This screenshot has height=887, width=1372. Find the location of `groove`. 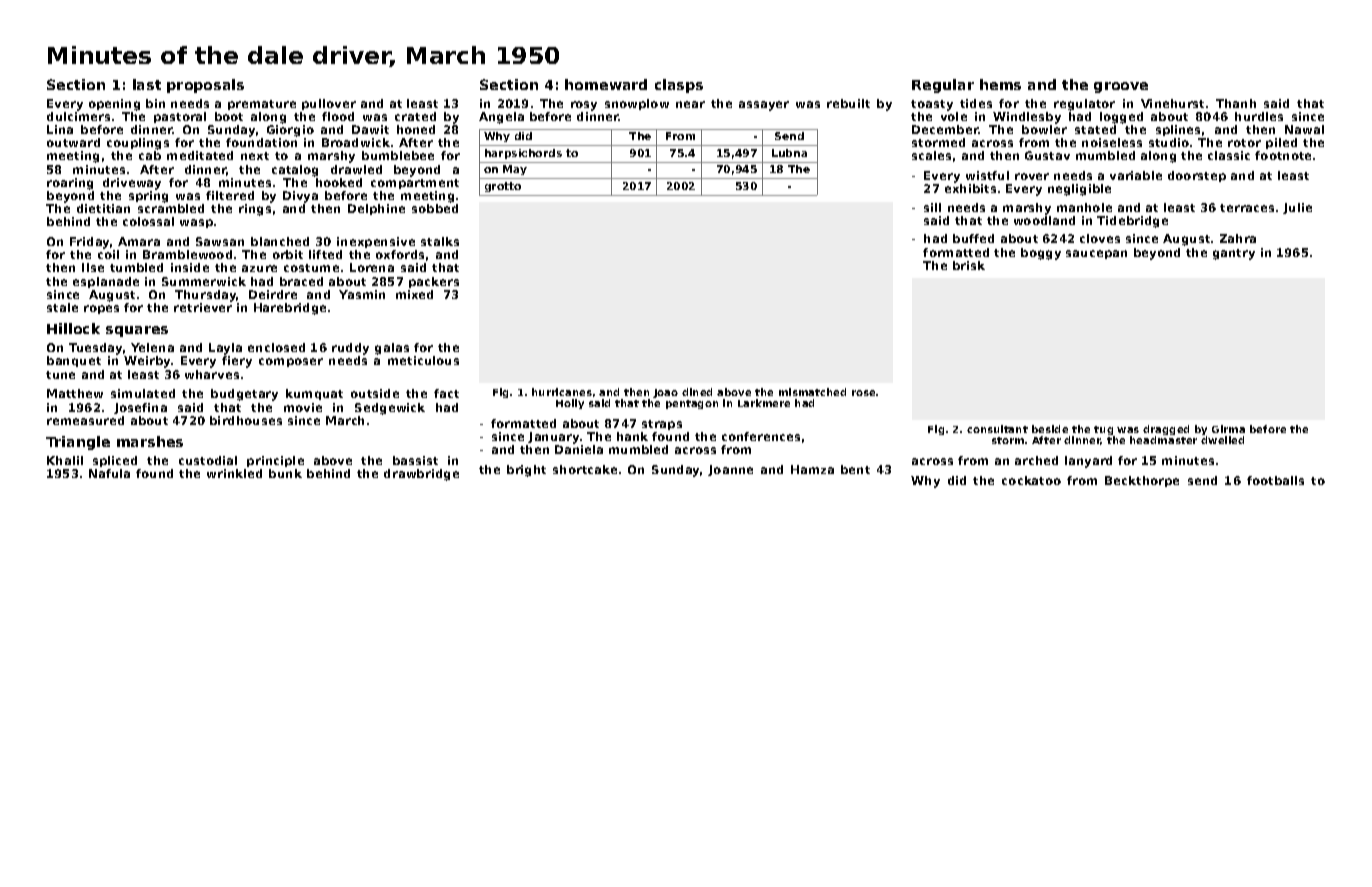

groove is located at coordinates (1121, 87).
